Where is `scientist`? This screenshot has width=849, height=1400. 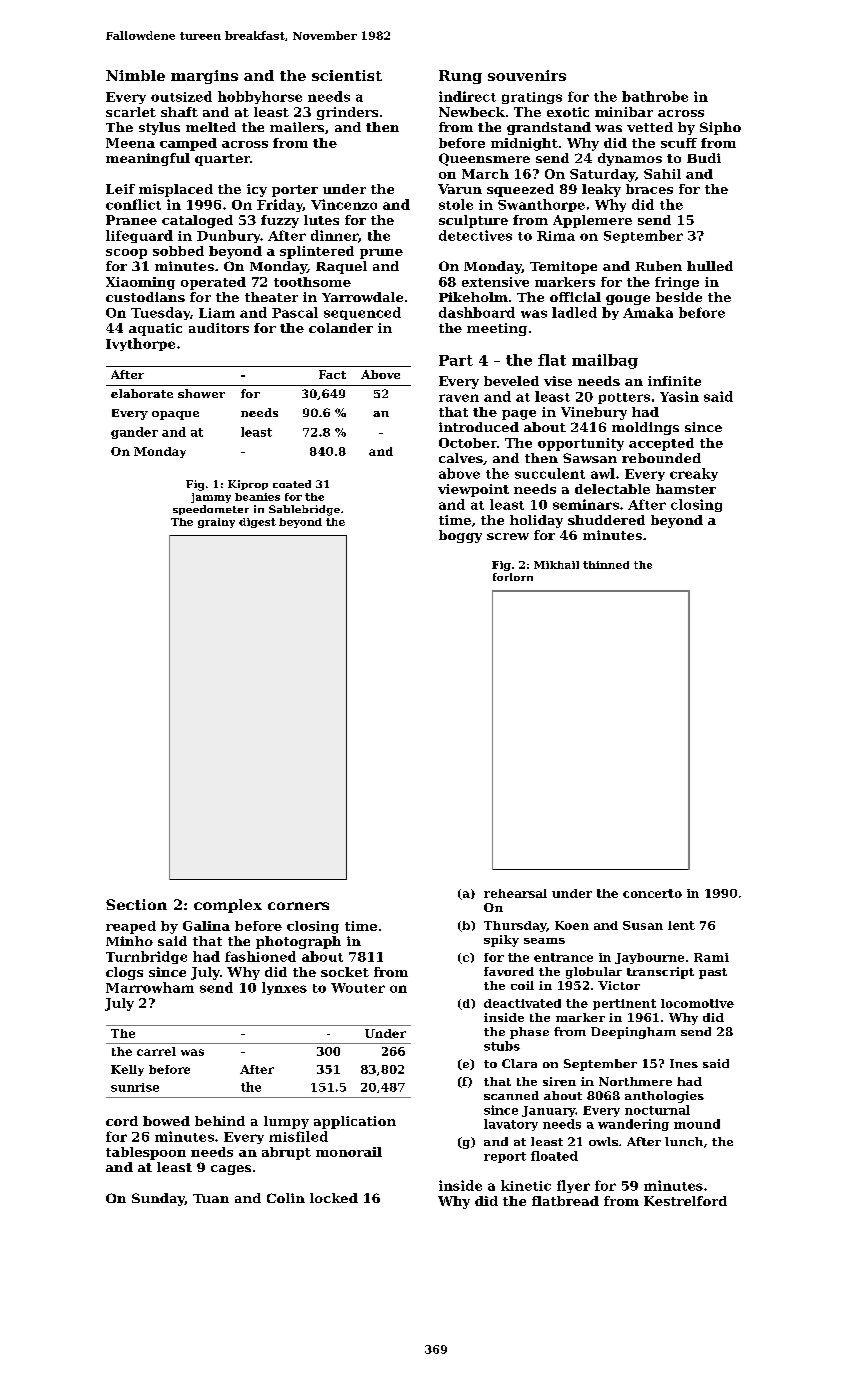 scientist is located at coordinates (347, 75).
